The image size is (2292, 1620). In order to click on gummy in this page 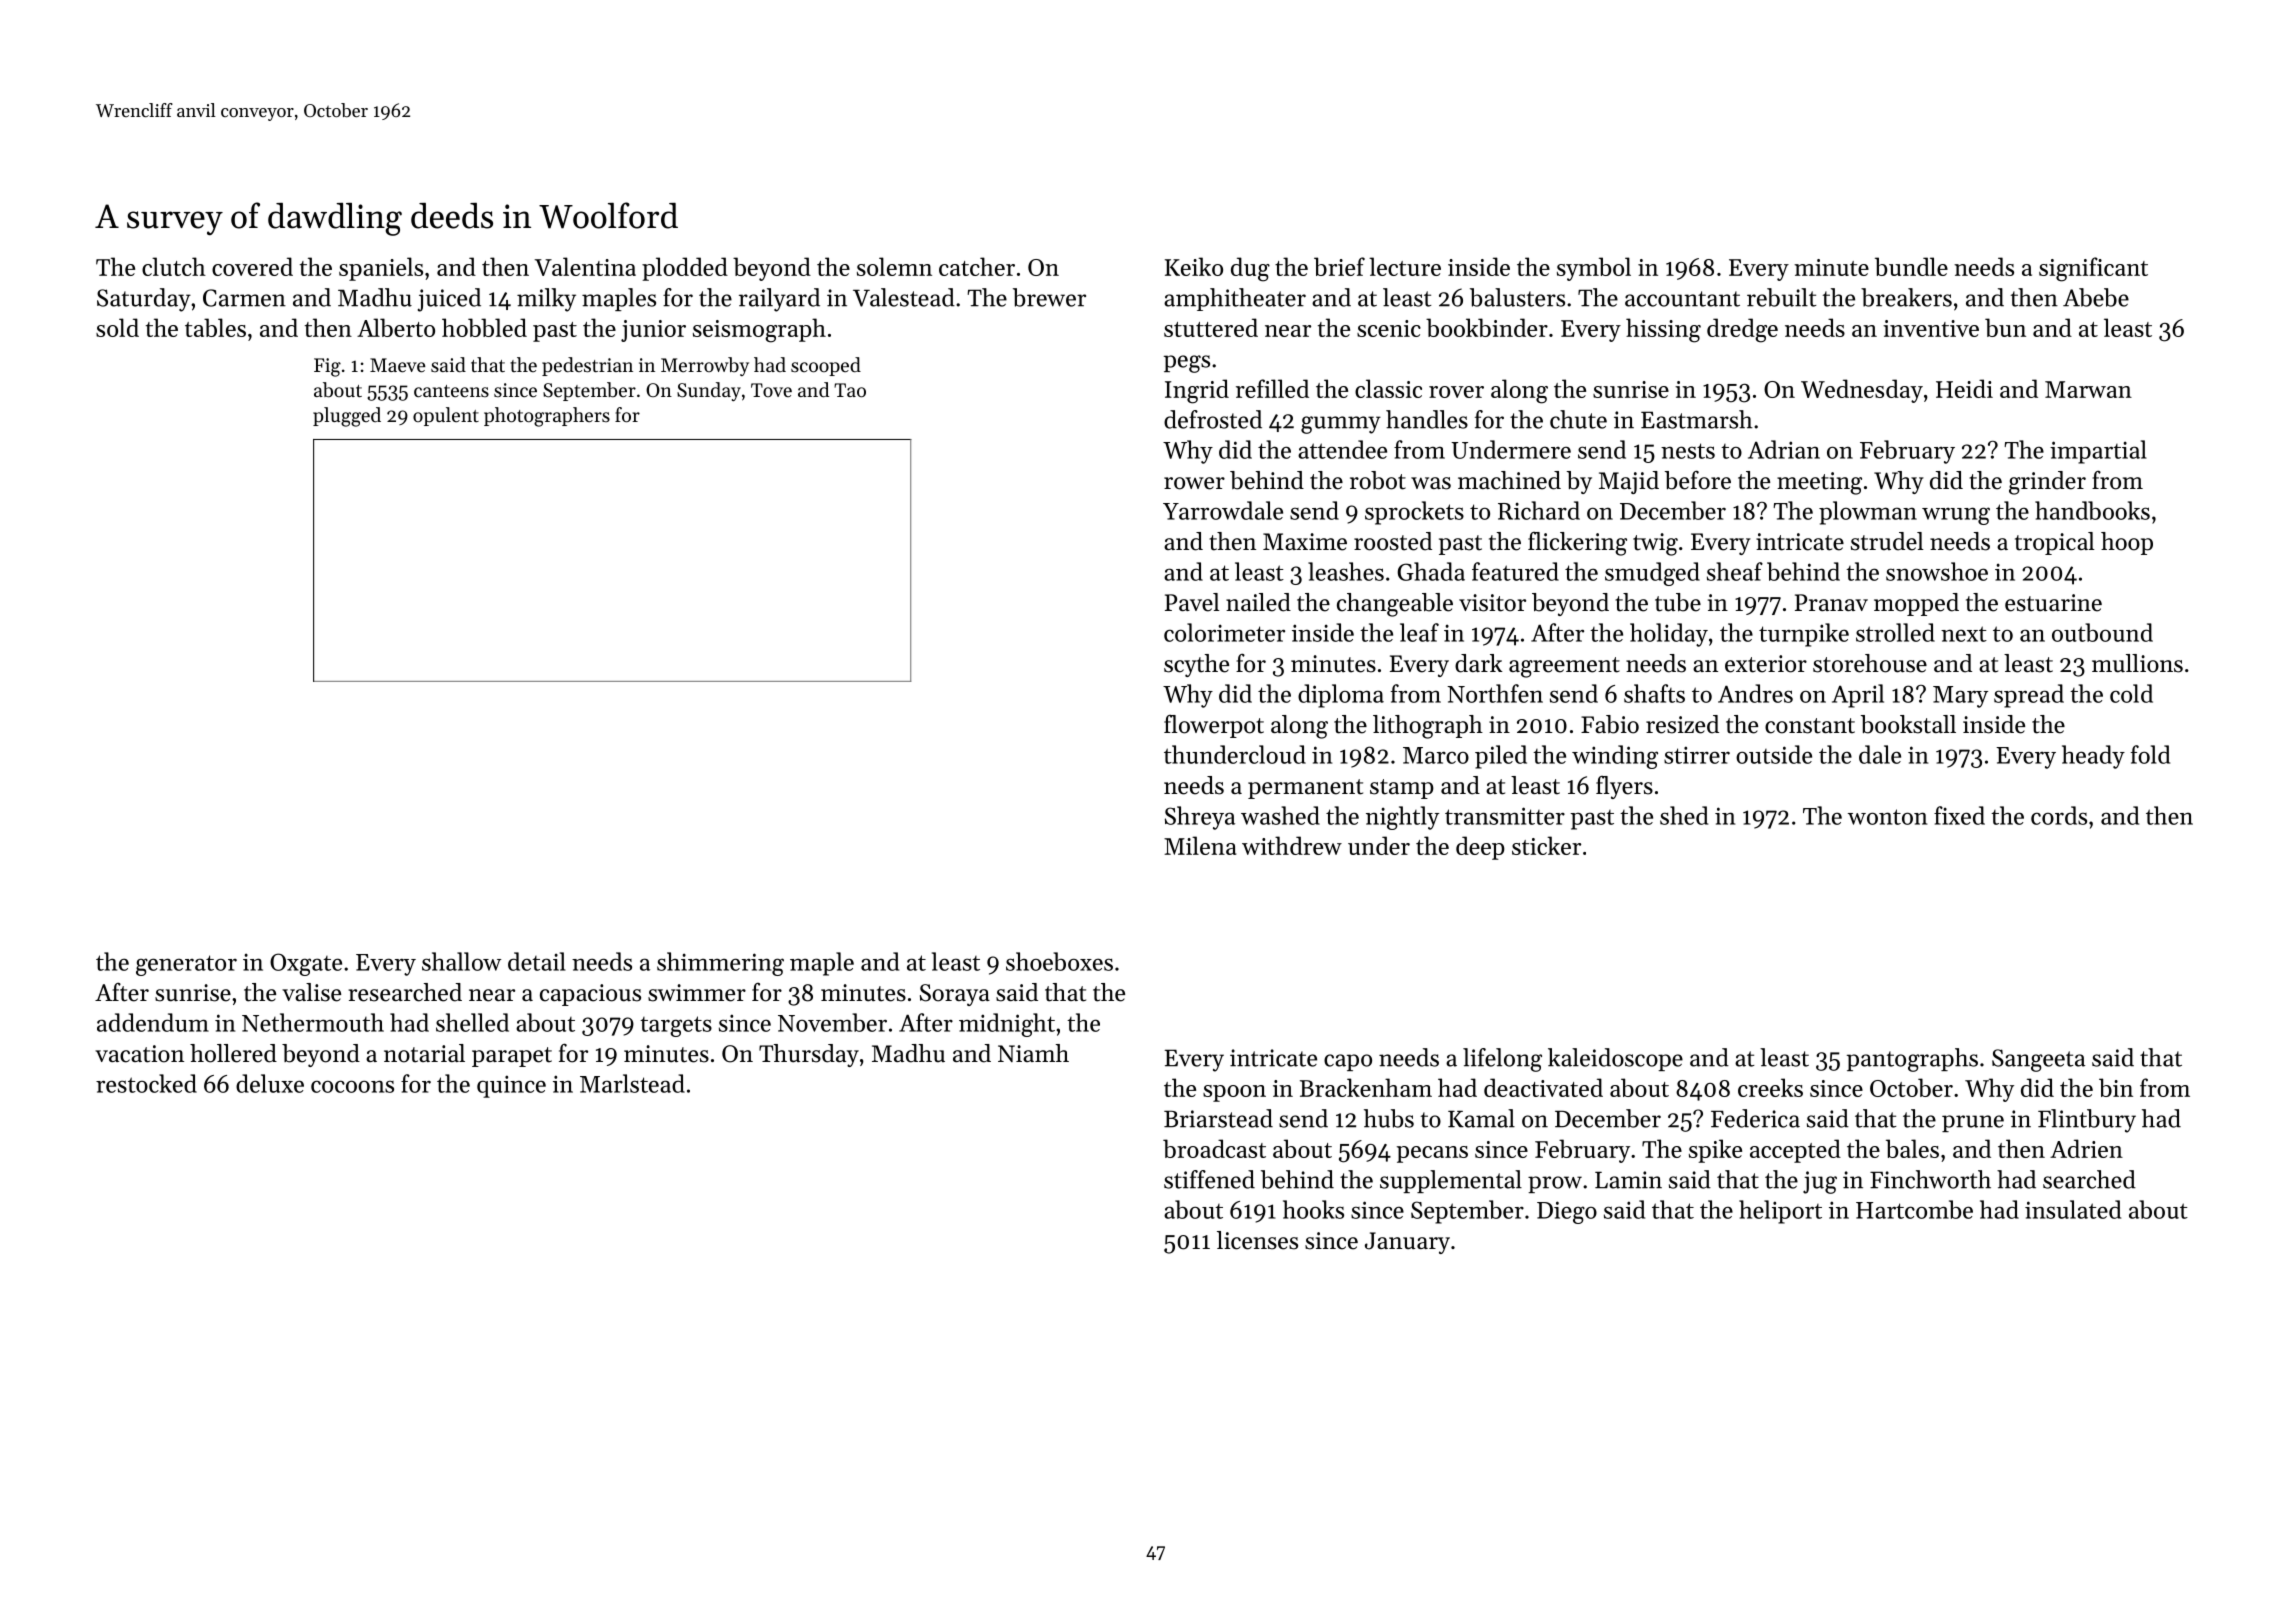, I will do `click(1341, 425)`.
